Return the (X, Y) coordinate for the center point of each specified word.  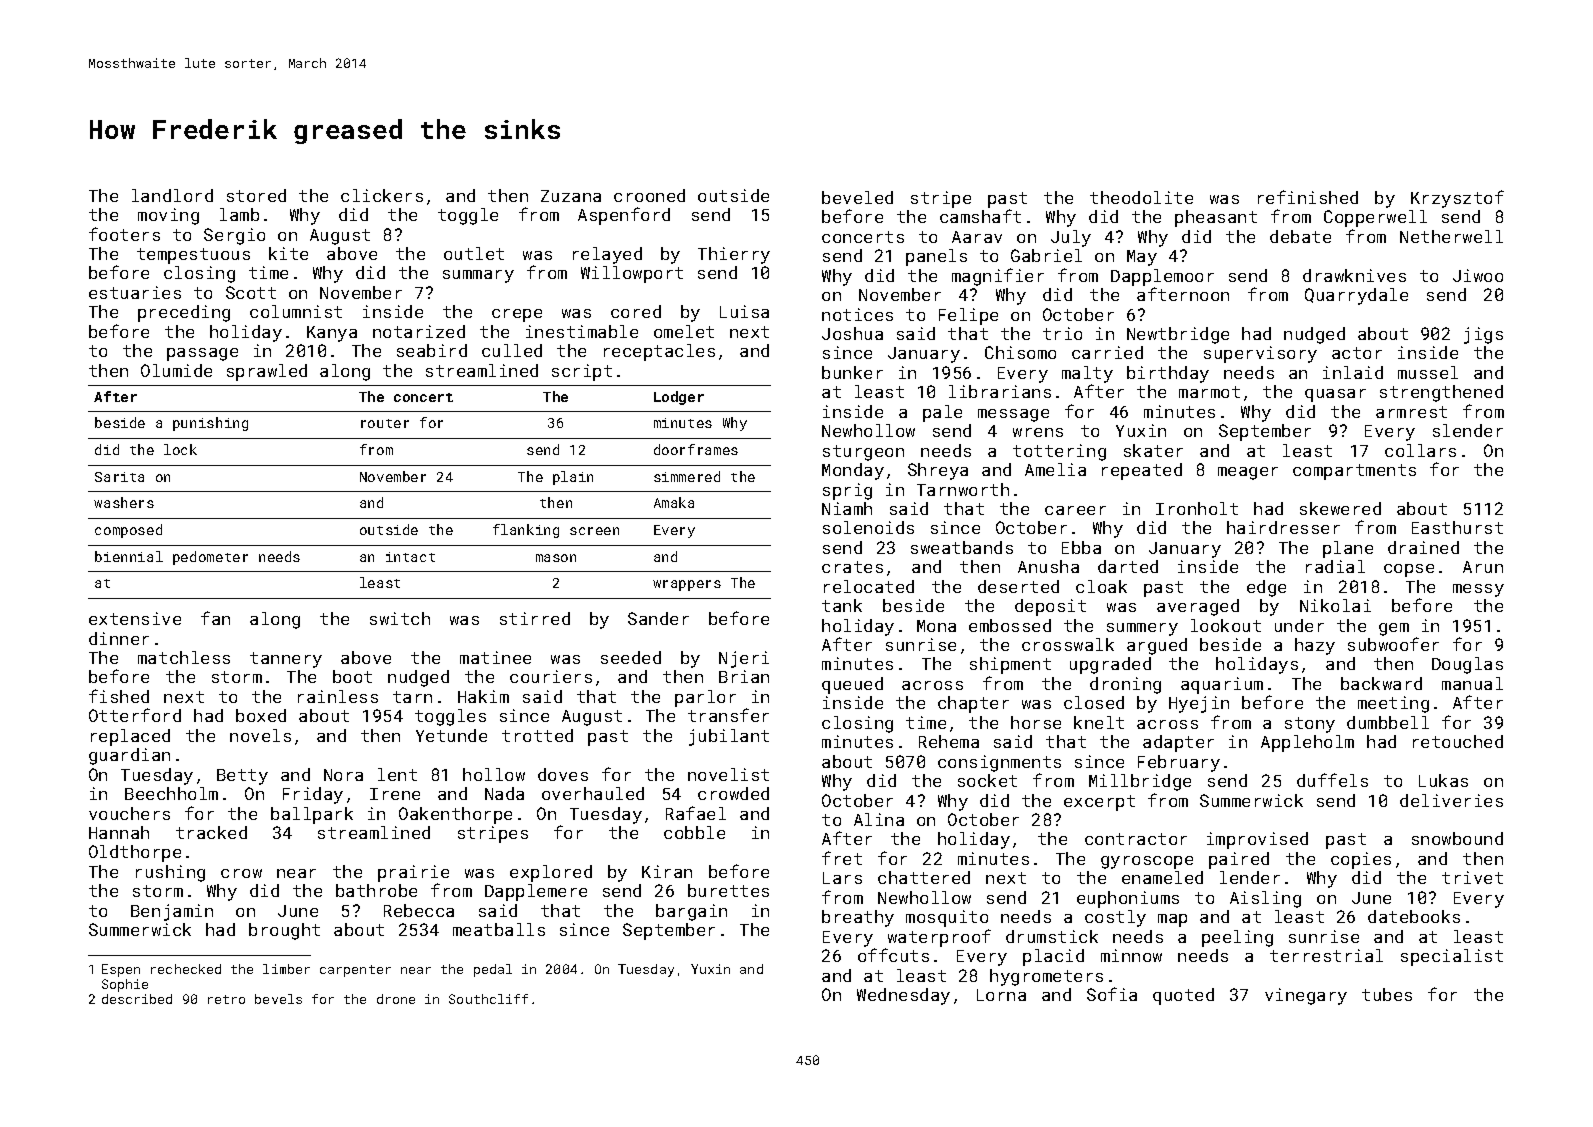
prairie (413, 873)
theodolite (1141, 197)
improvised (1257, 840)
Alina (879, 819)
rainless (338, 696)
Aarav (977, 237)
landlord (172, 195)
